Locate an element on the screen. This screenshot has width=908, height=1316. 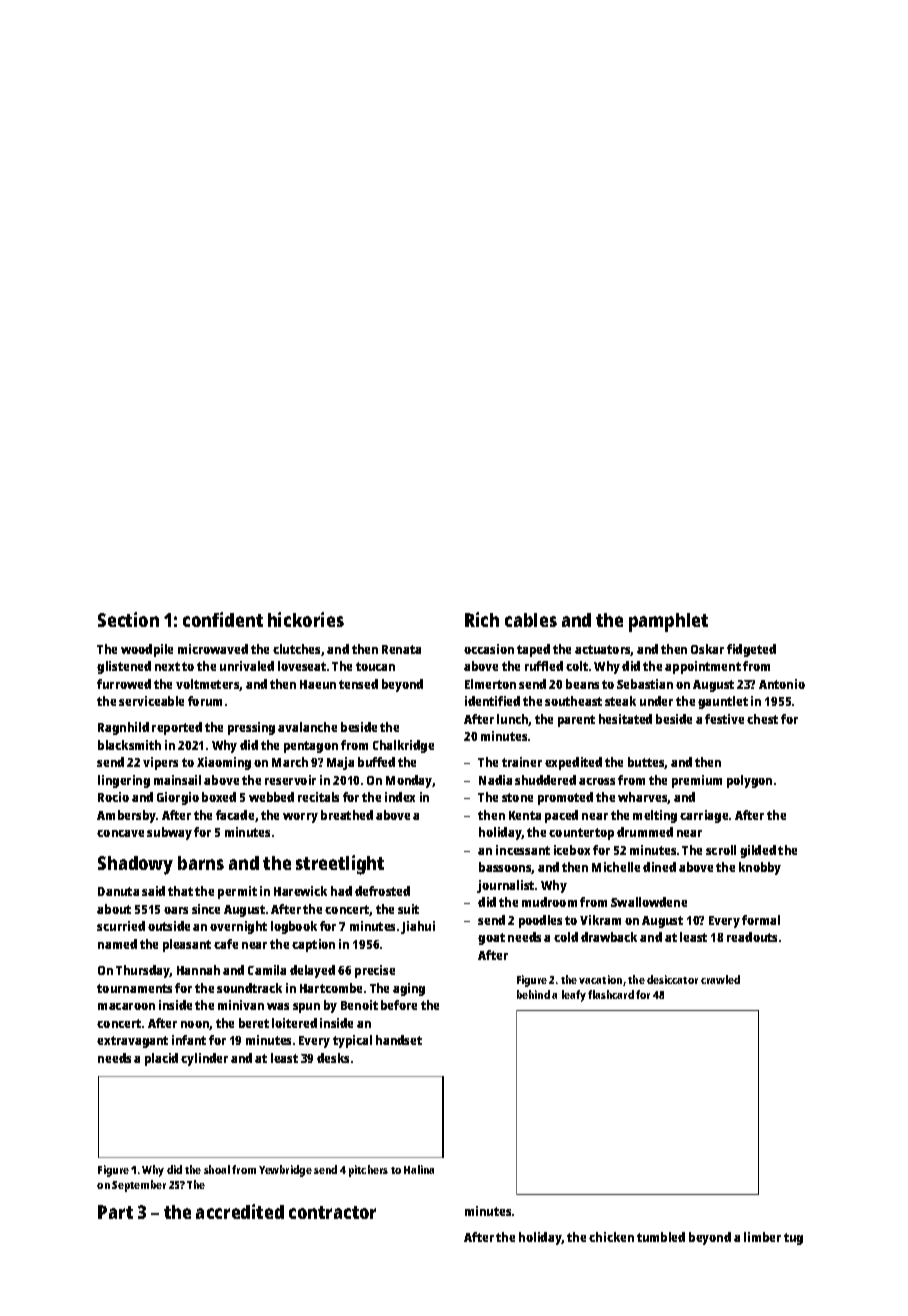
suit is located at coordinates (408, 909).
